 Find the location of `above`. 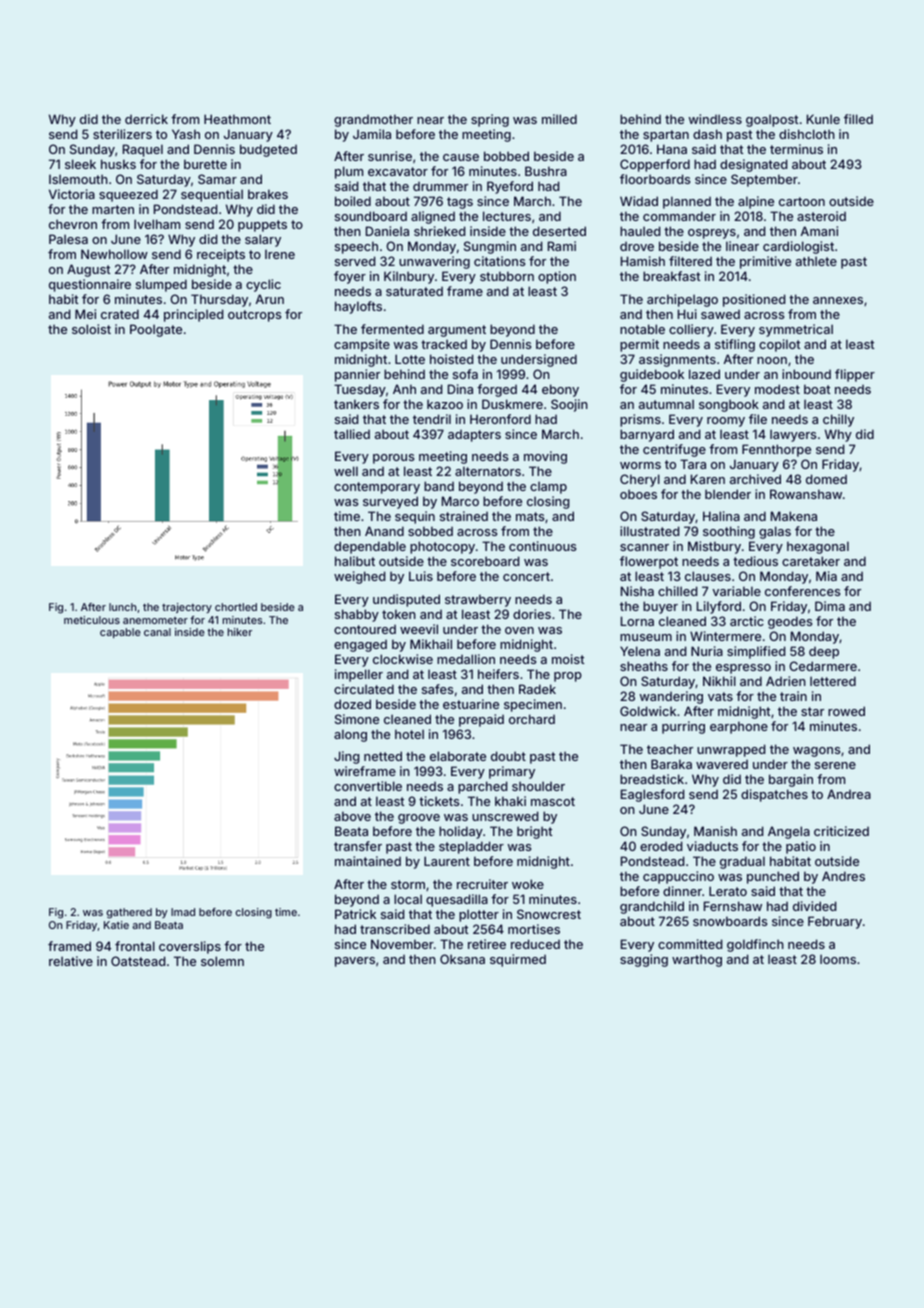

above is located at coordinates (352, 816).
